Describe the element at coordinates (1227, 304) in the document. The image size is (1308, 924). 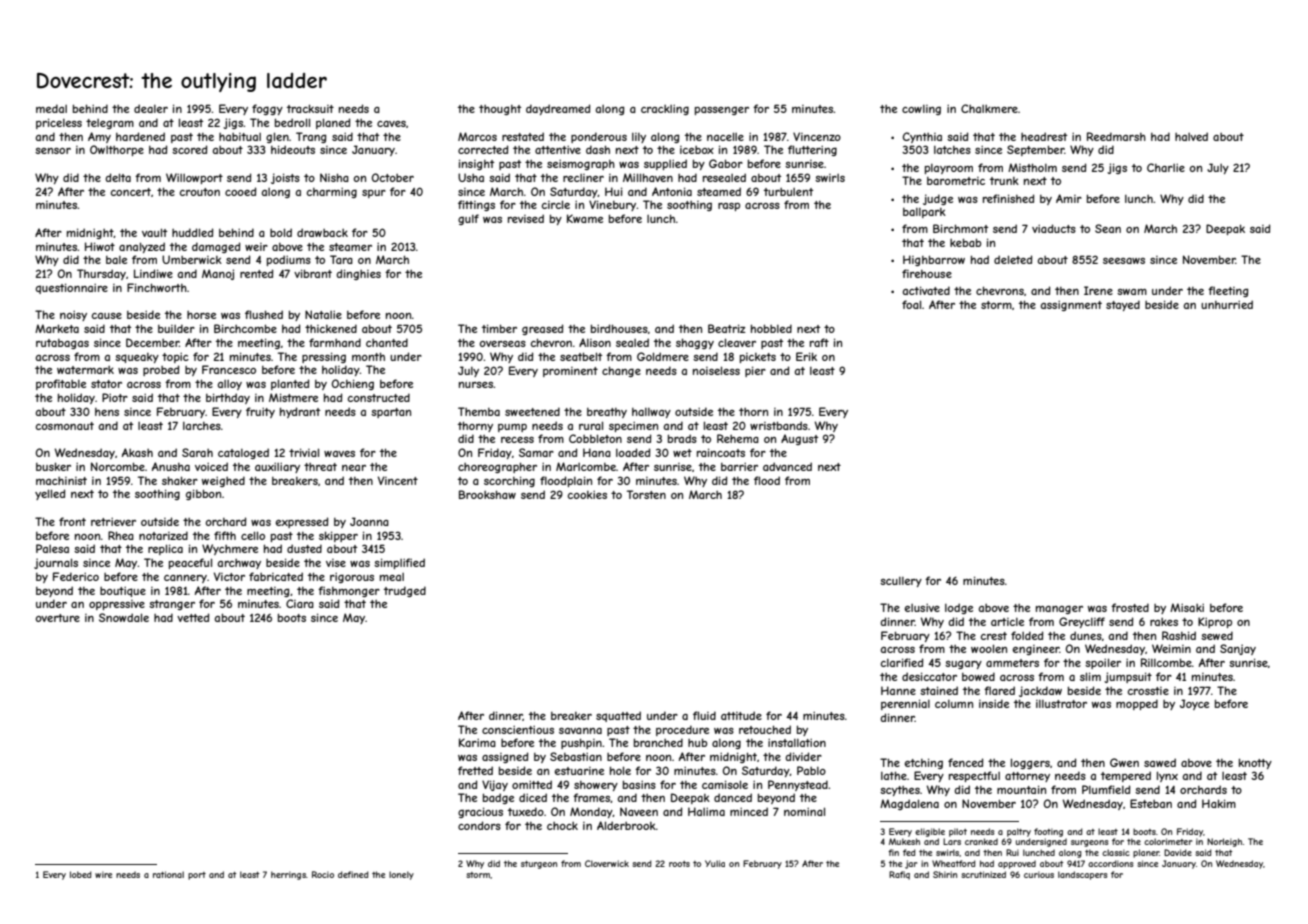
I see `unhurried` at that location.
